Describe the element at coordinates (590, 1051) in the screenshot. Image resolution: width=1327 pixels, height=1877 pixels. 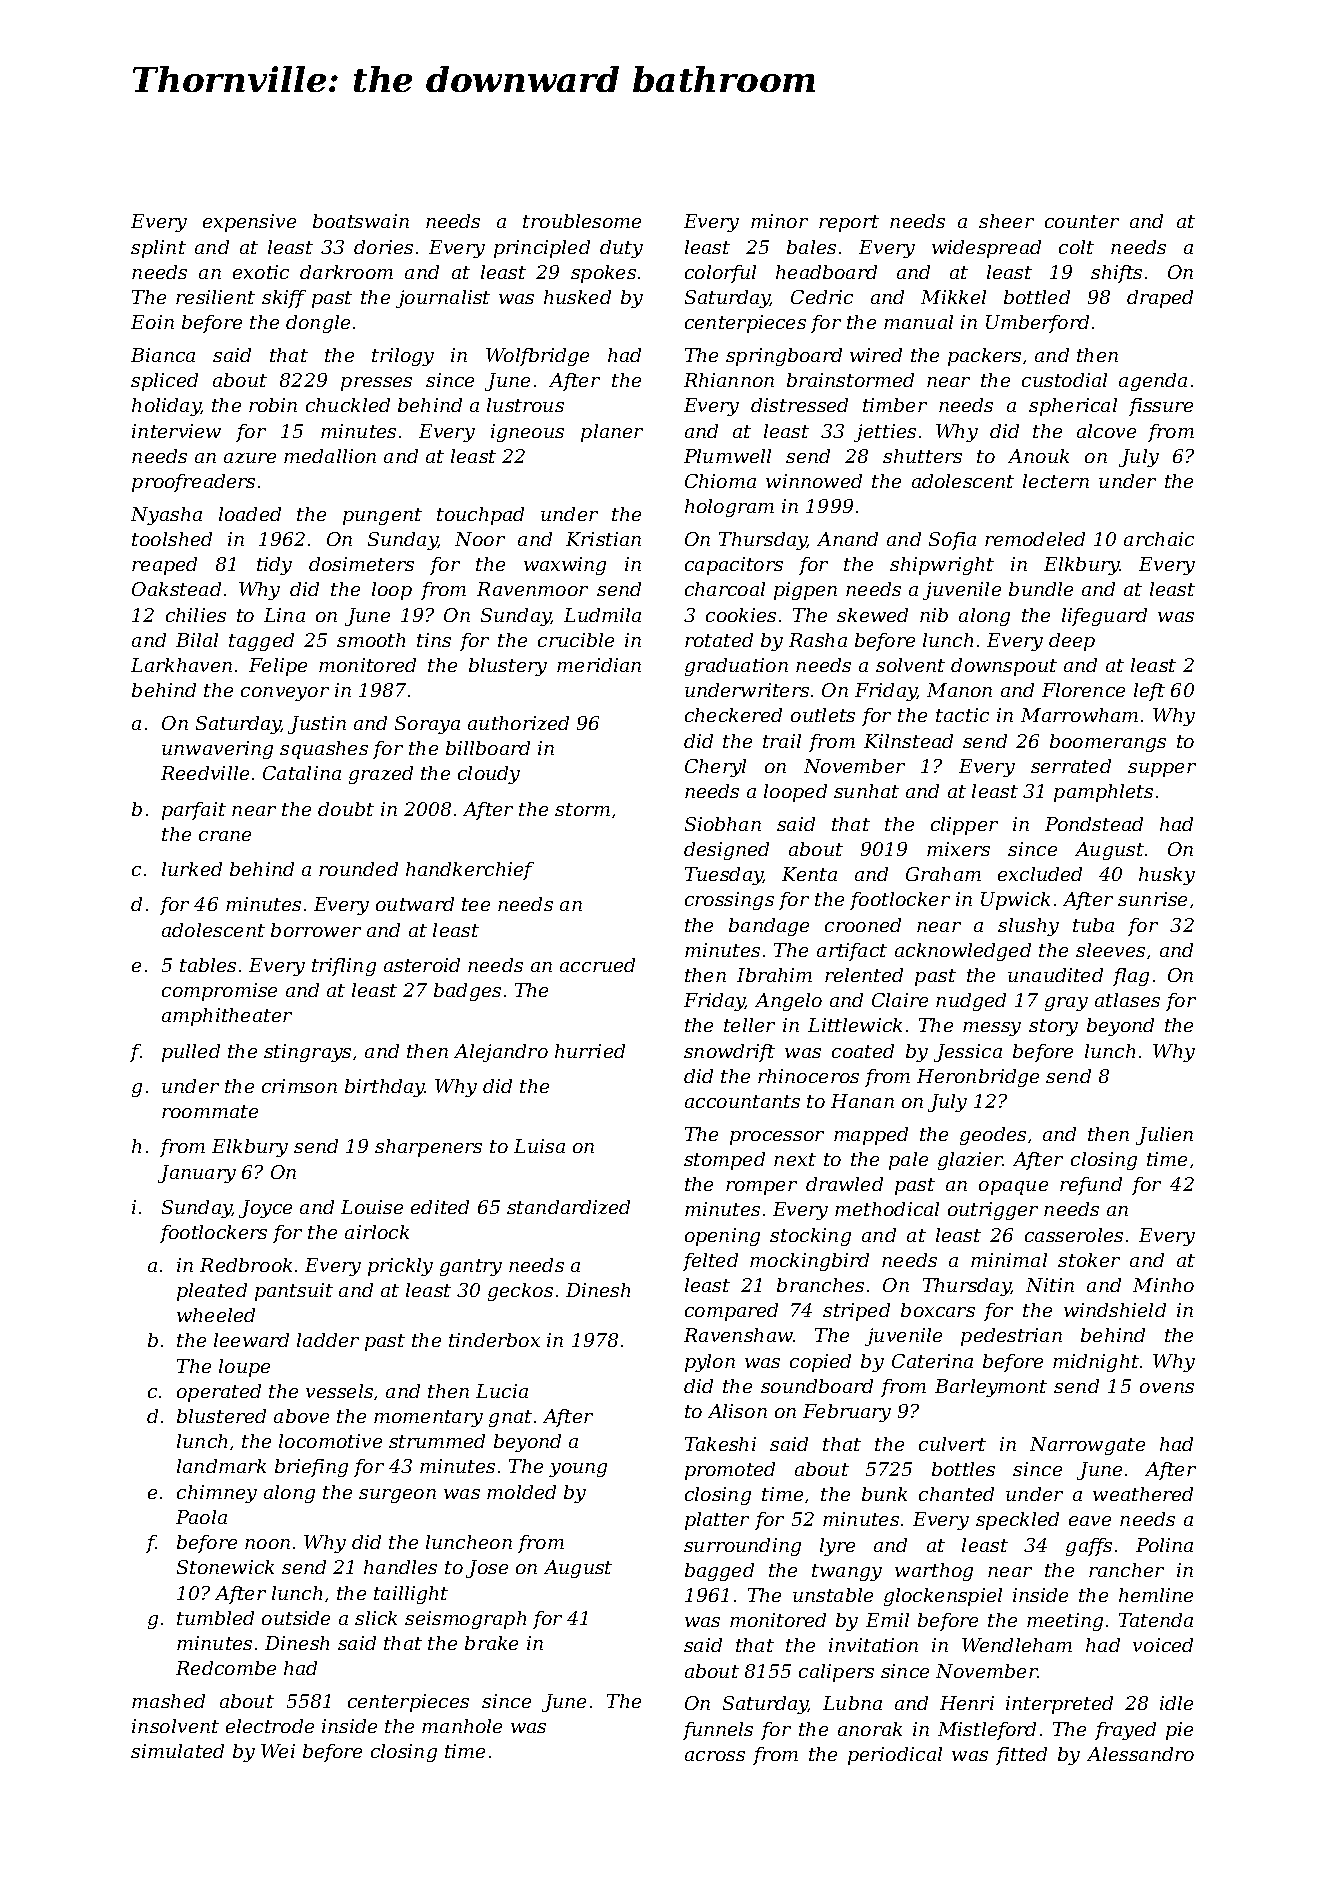
I see `hurried` at that location.
